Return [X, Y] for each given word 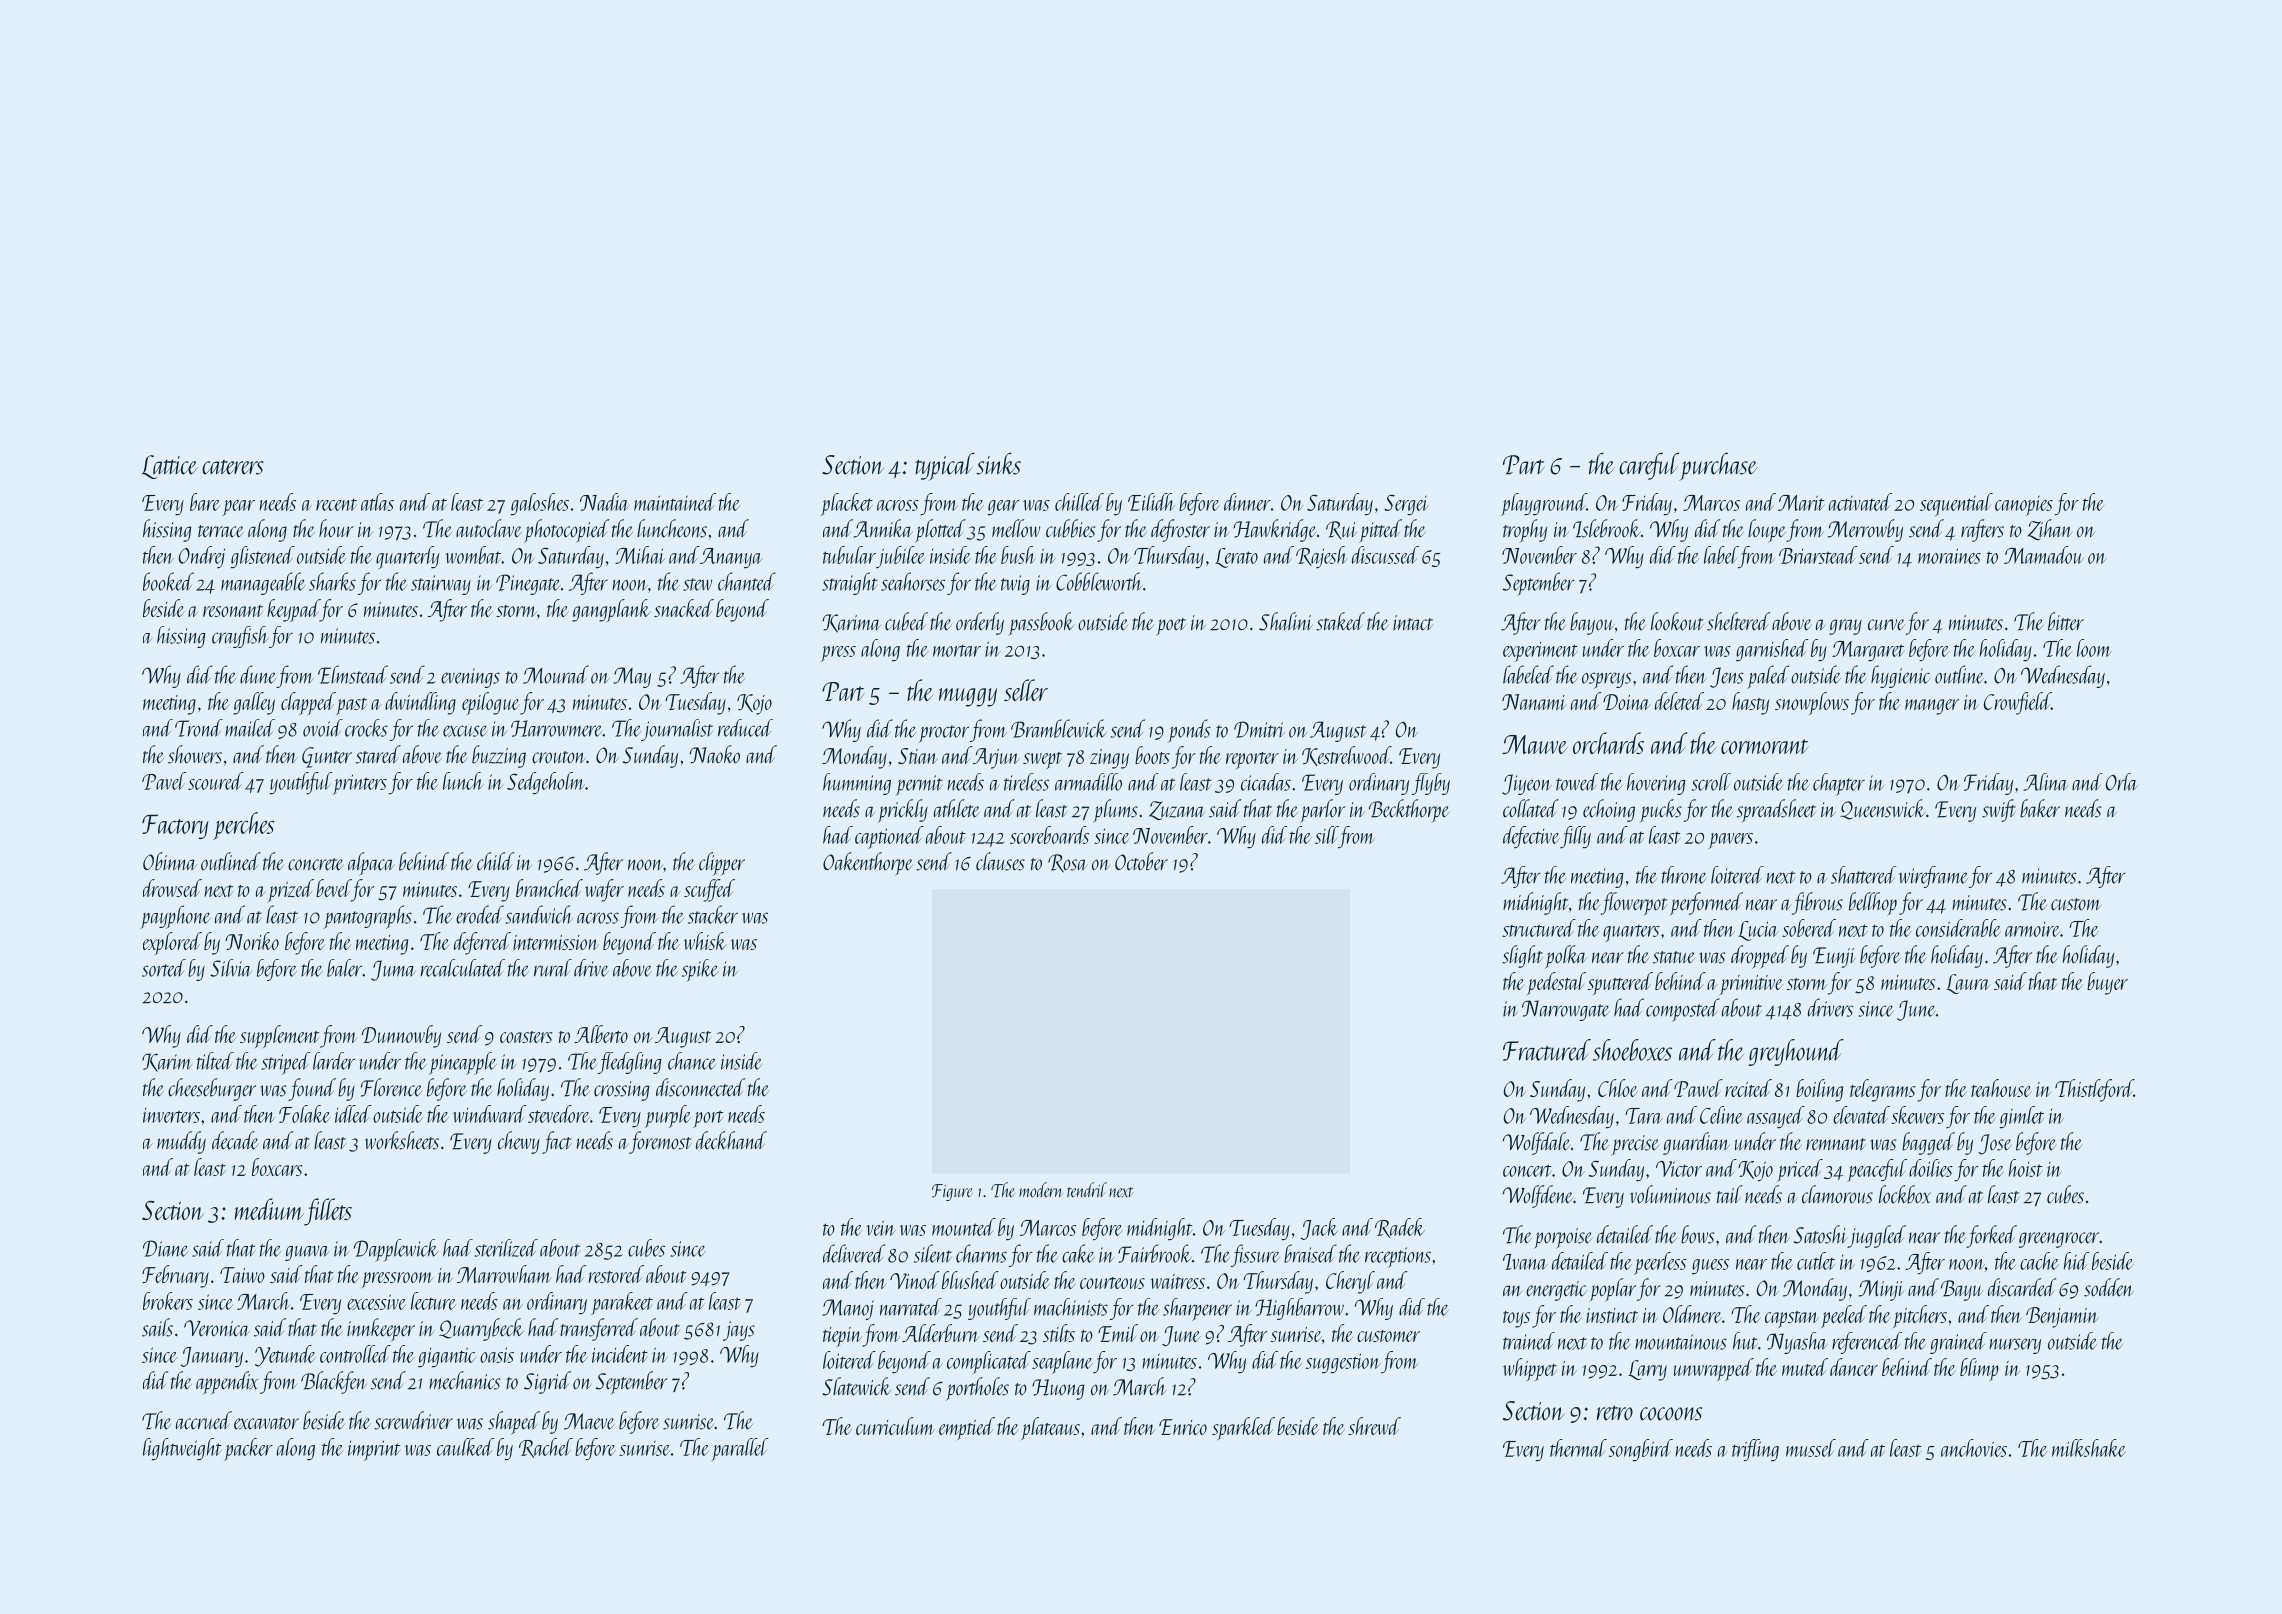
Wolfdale [1536, 1143]
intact [1413, 623]
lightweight [182, 1449]
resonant [233, 611]
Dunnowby [401, 1036]
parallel [740, 1449]
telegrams [1883, 1090]
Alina [2045, 782]
